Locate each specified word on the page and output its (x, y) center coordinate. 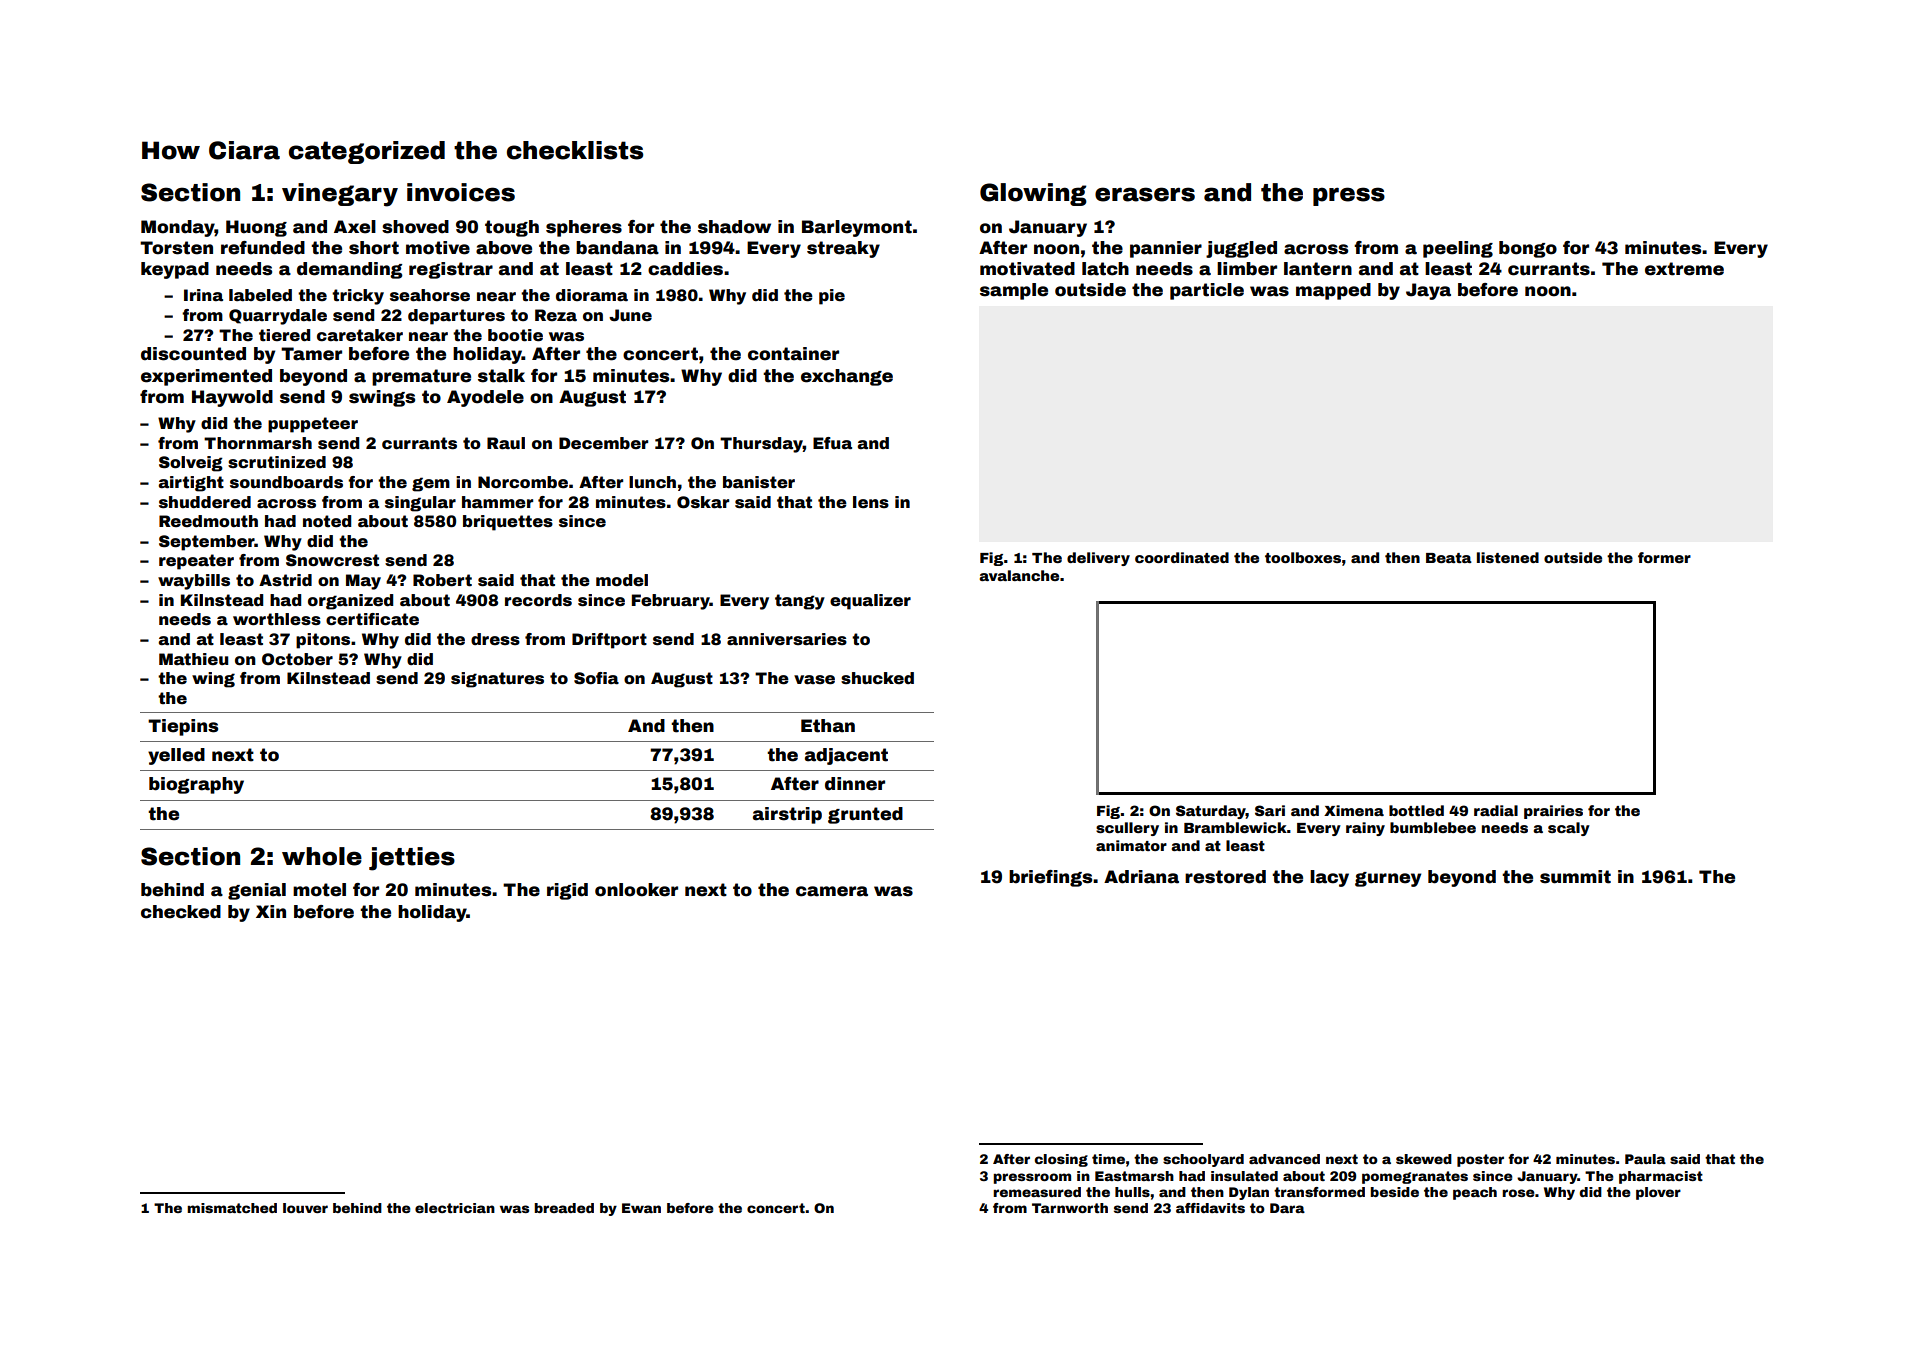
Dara (1287, 1208)
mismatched (232, 1208)
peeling (1458, 249)
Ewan (641, 1208)
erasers (1145, 194)
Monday (178, 228)
